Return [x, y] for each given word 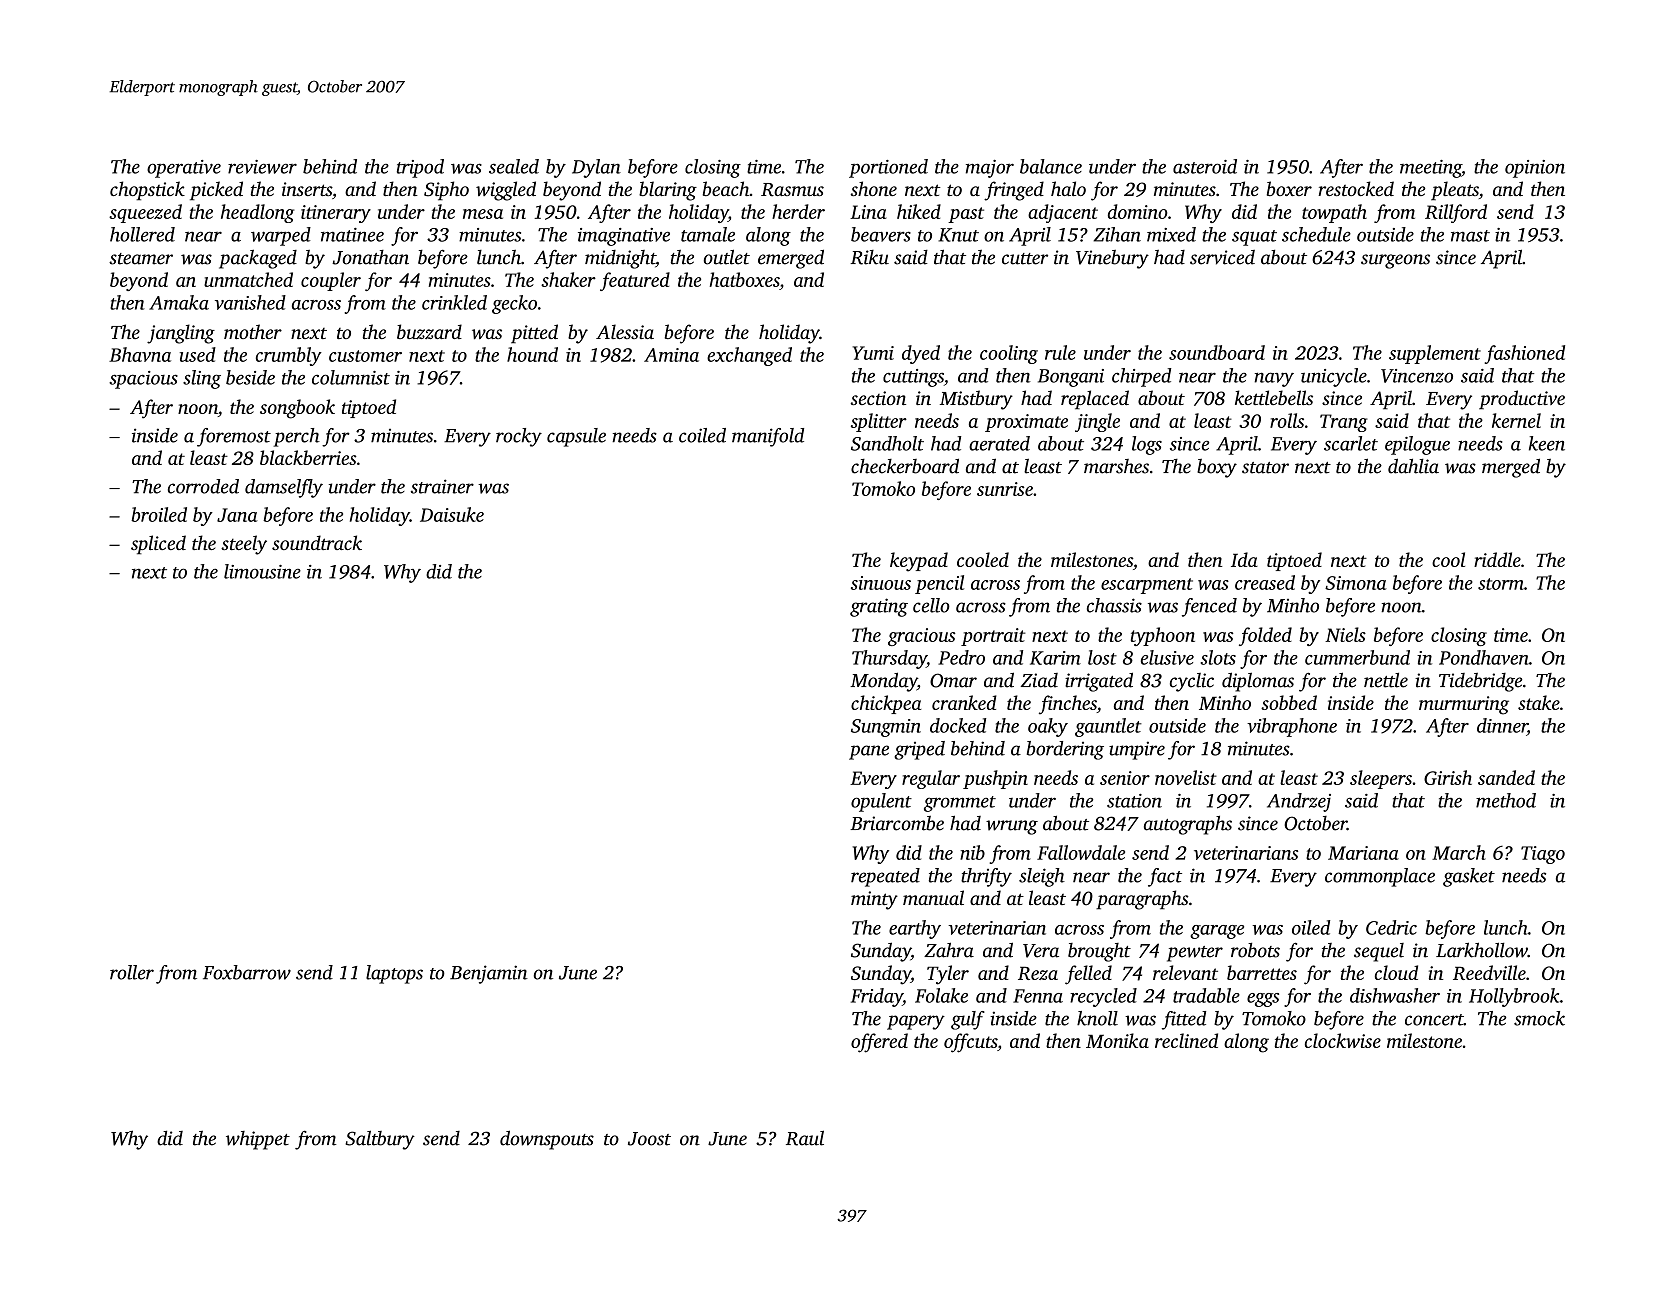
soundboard [1217, 352]
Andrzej [1299, 802]
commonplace [1380, 877]
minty [874, 900]
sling [202, 379]
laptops [394, 974]
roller [132, 972]
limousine [262, 571]
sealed [514, 166]
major [990, 169]
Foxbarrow [247, 972]
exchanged [749, 356]
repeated [885, 877]
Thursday [889, 659]
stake [1539, 702]
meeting [1431, 169]
